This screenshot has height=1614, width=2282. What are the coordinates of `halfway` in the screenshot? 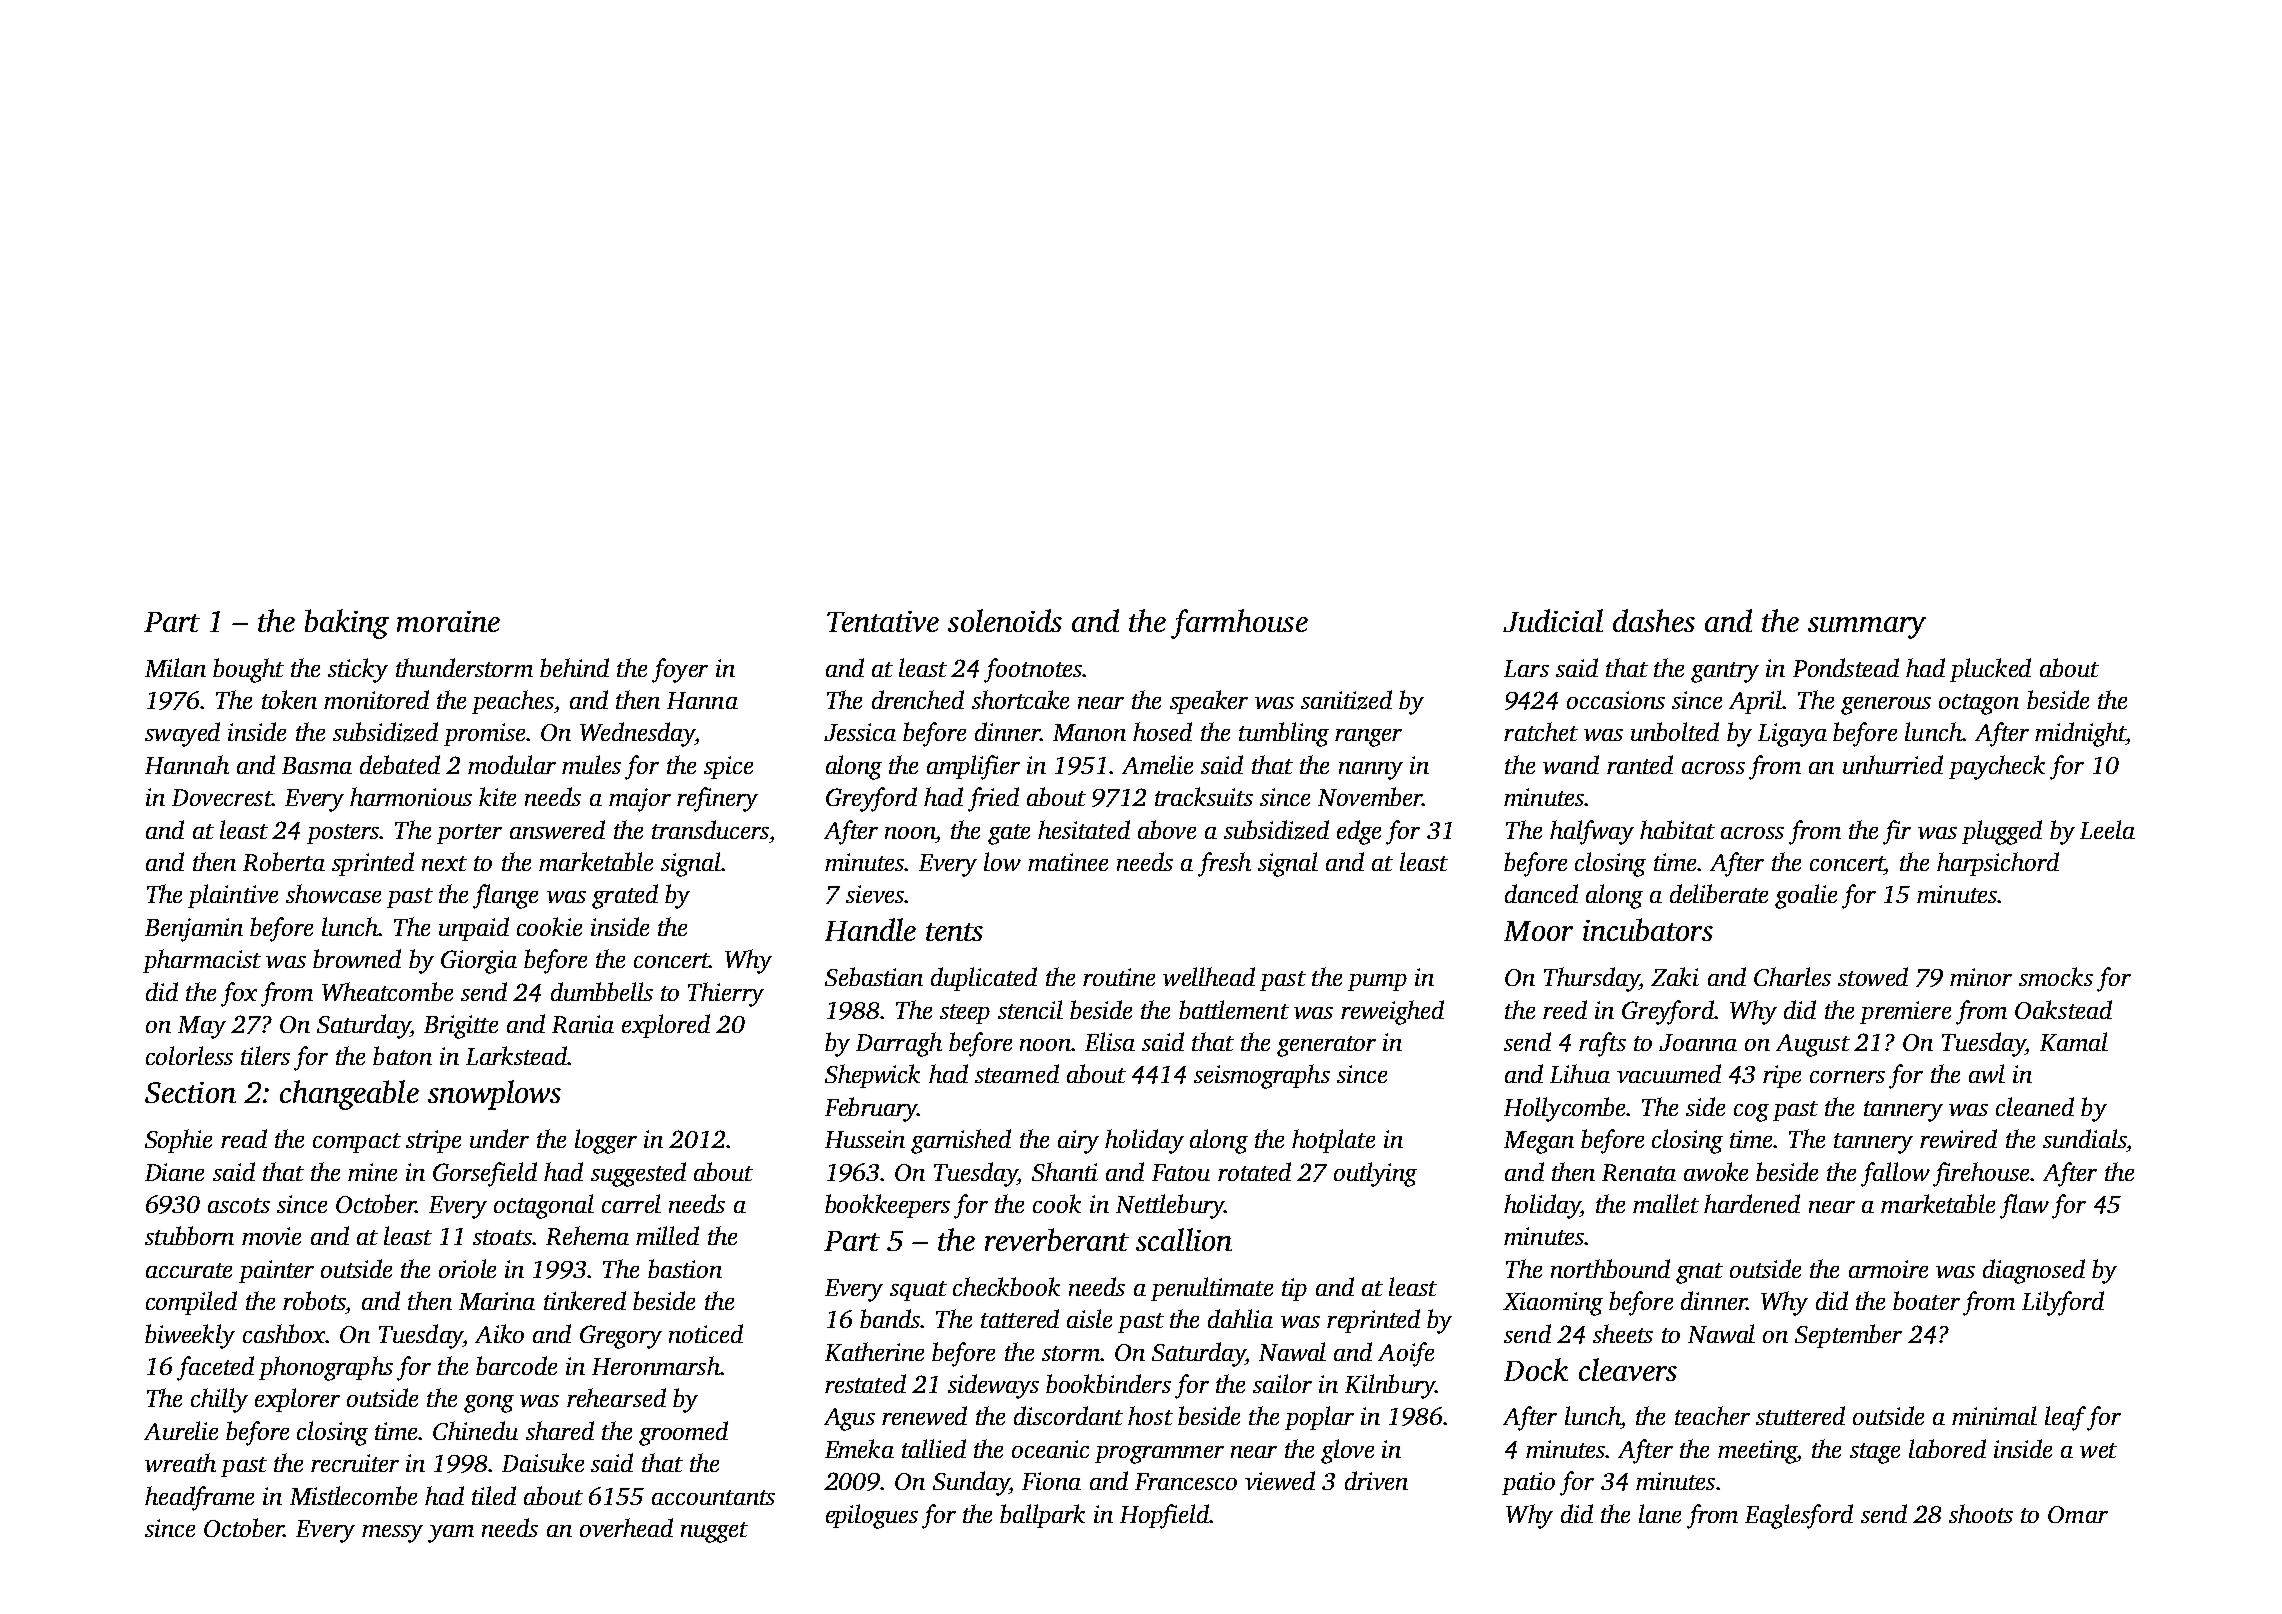 It's located at (1592, 832).
